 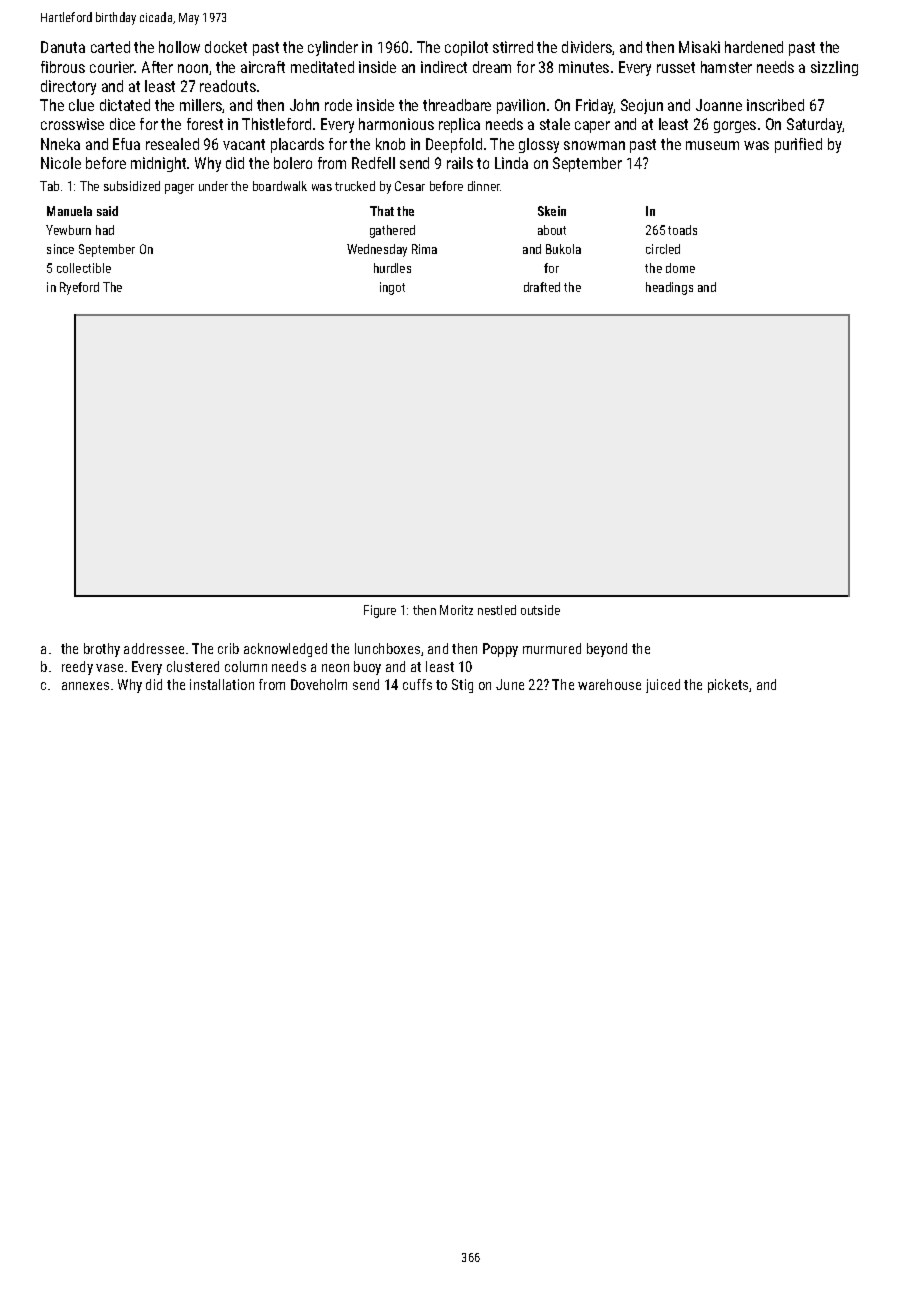 I want to click on headings, so click(x=669, y=288).
